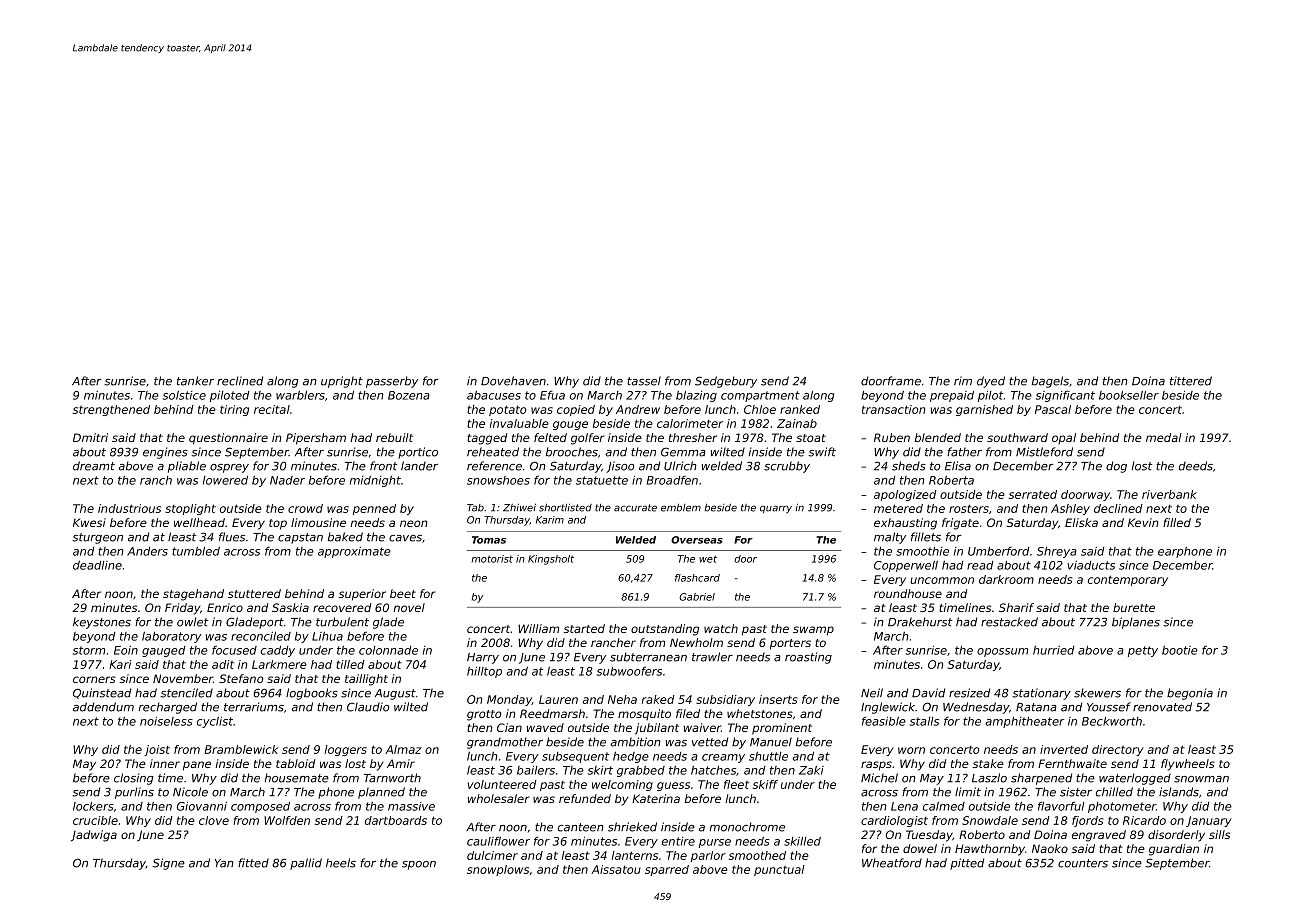 This image has height=924, width=1308. Describe the element at coordinates (223, 664) in the image. I see `adit` at that location.
